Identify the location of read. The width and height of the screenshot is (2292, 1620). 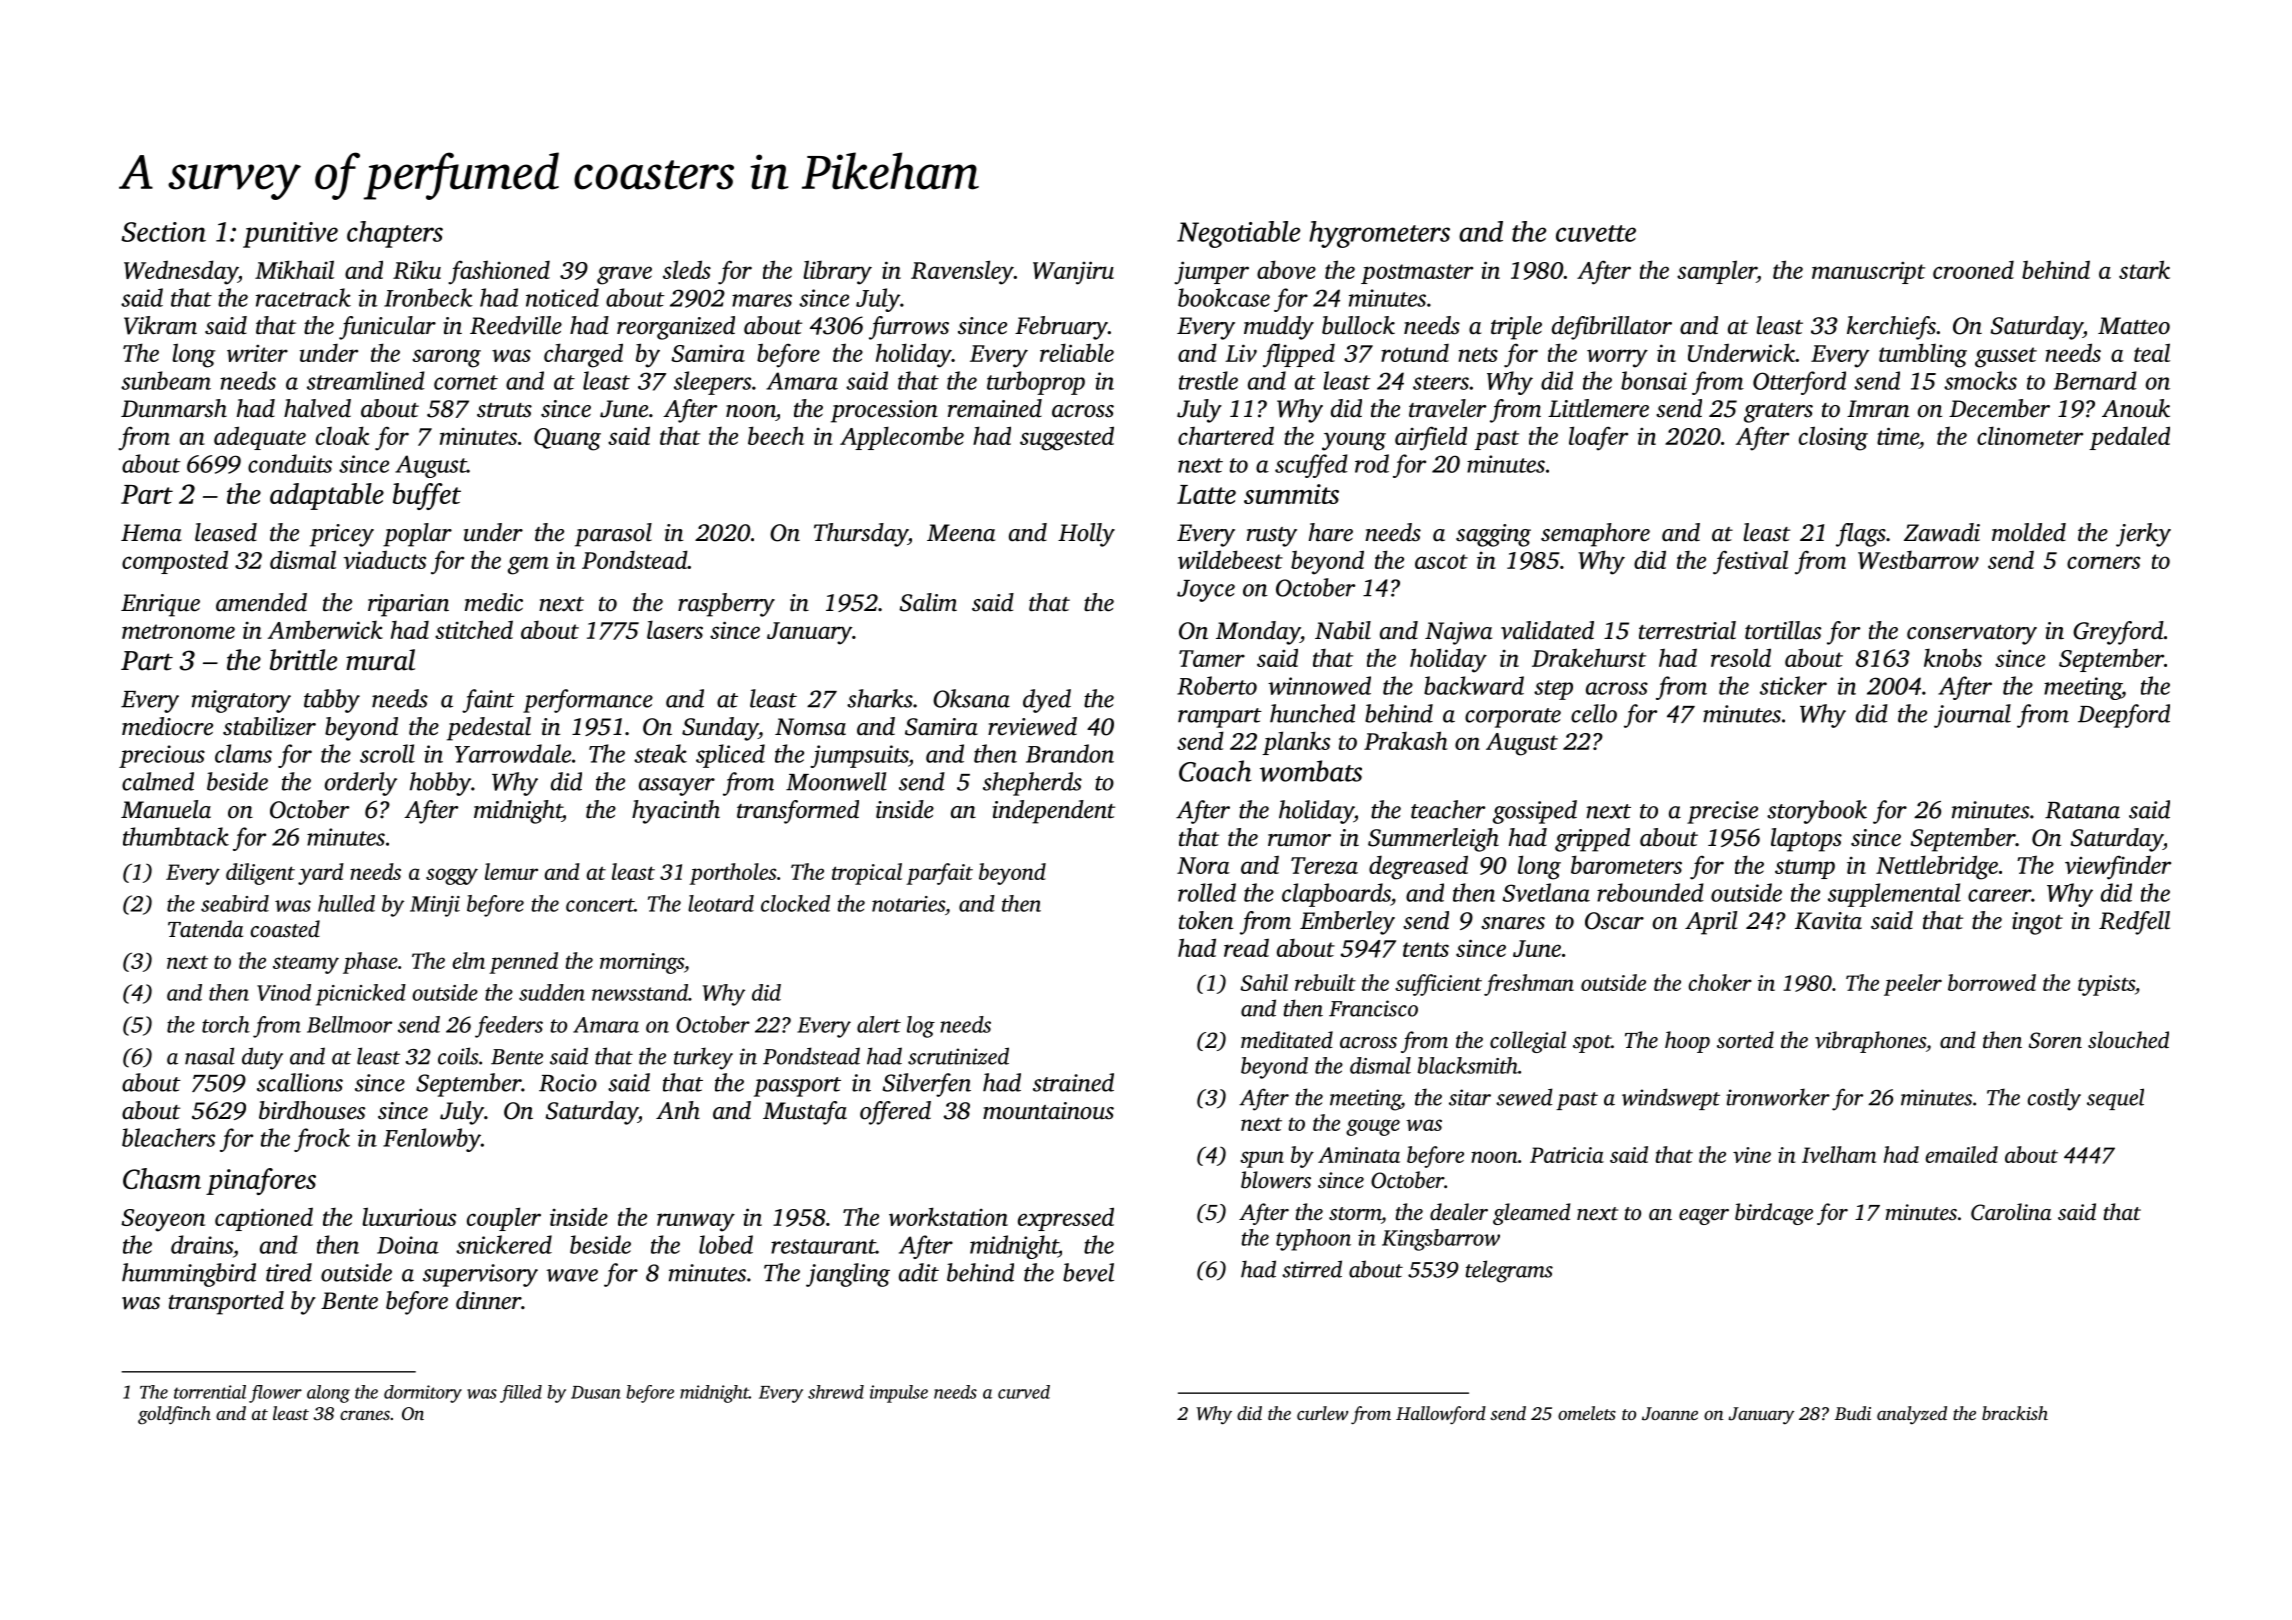
(1246, 947).
